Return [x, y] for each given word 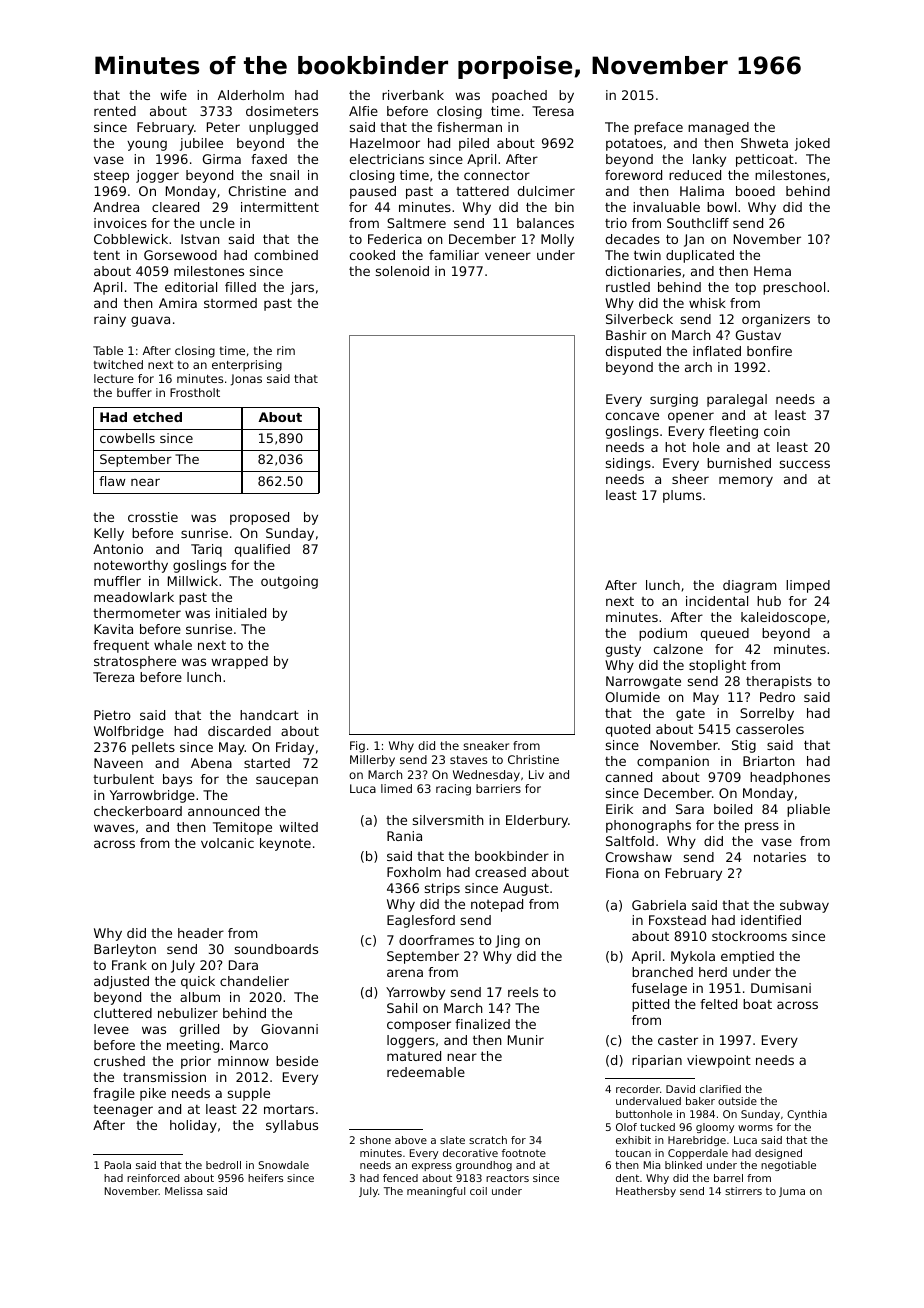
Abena [211, 763]
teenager [123, 1111]
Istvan [200, 239]
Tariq [206, 550]
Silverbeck [639, 319]
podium [663, 634]
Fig [357, 747]
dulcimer [546, 191]
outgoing [289, 582]
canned [629, 777]
